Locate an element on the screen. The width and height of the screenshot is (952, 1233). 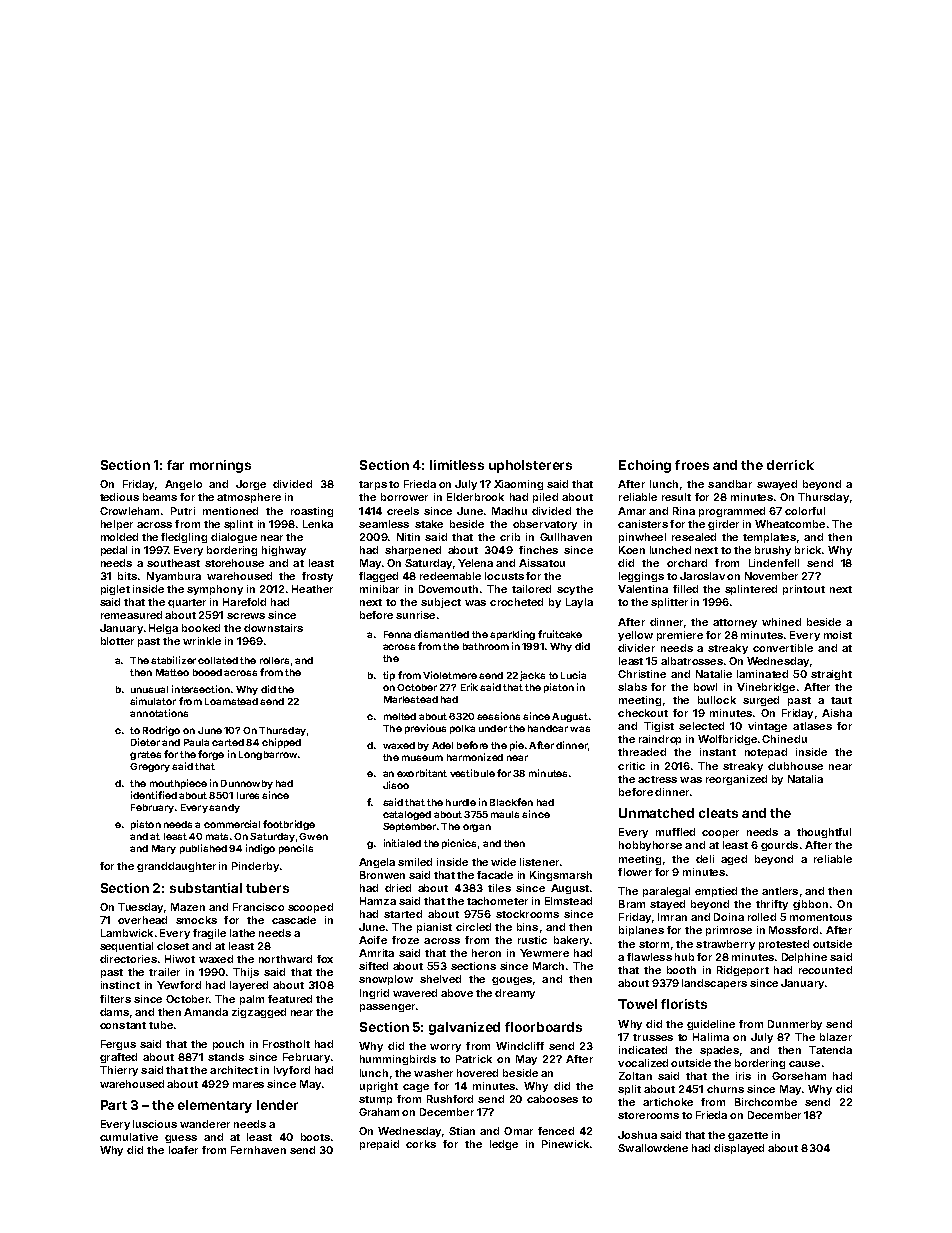
roasting is located at coordinates (312, 512).
